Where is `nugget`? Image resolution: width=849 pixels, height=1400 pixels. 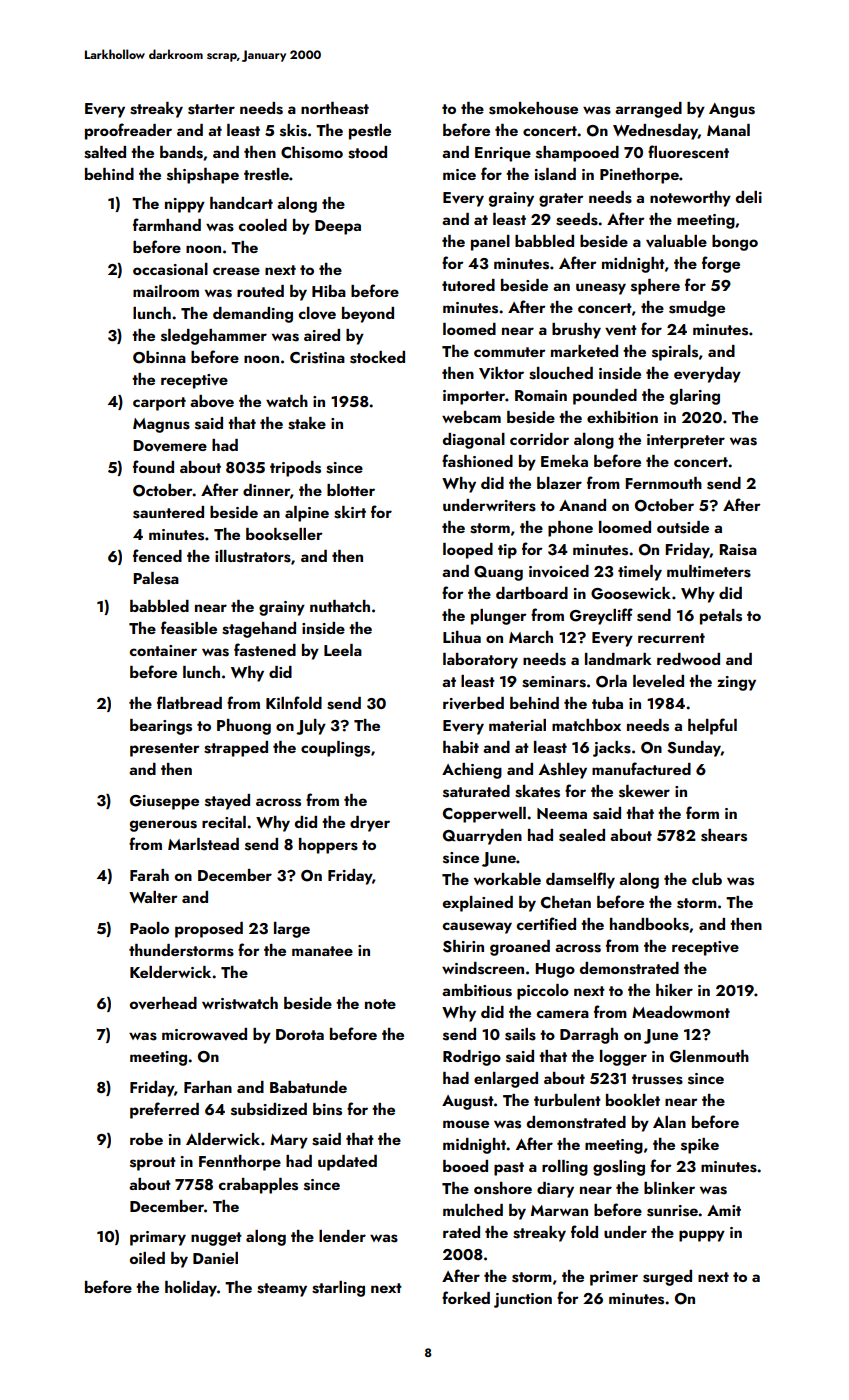 nugget is located at coordinates (216, 1239).
